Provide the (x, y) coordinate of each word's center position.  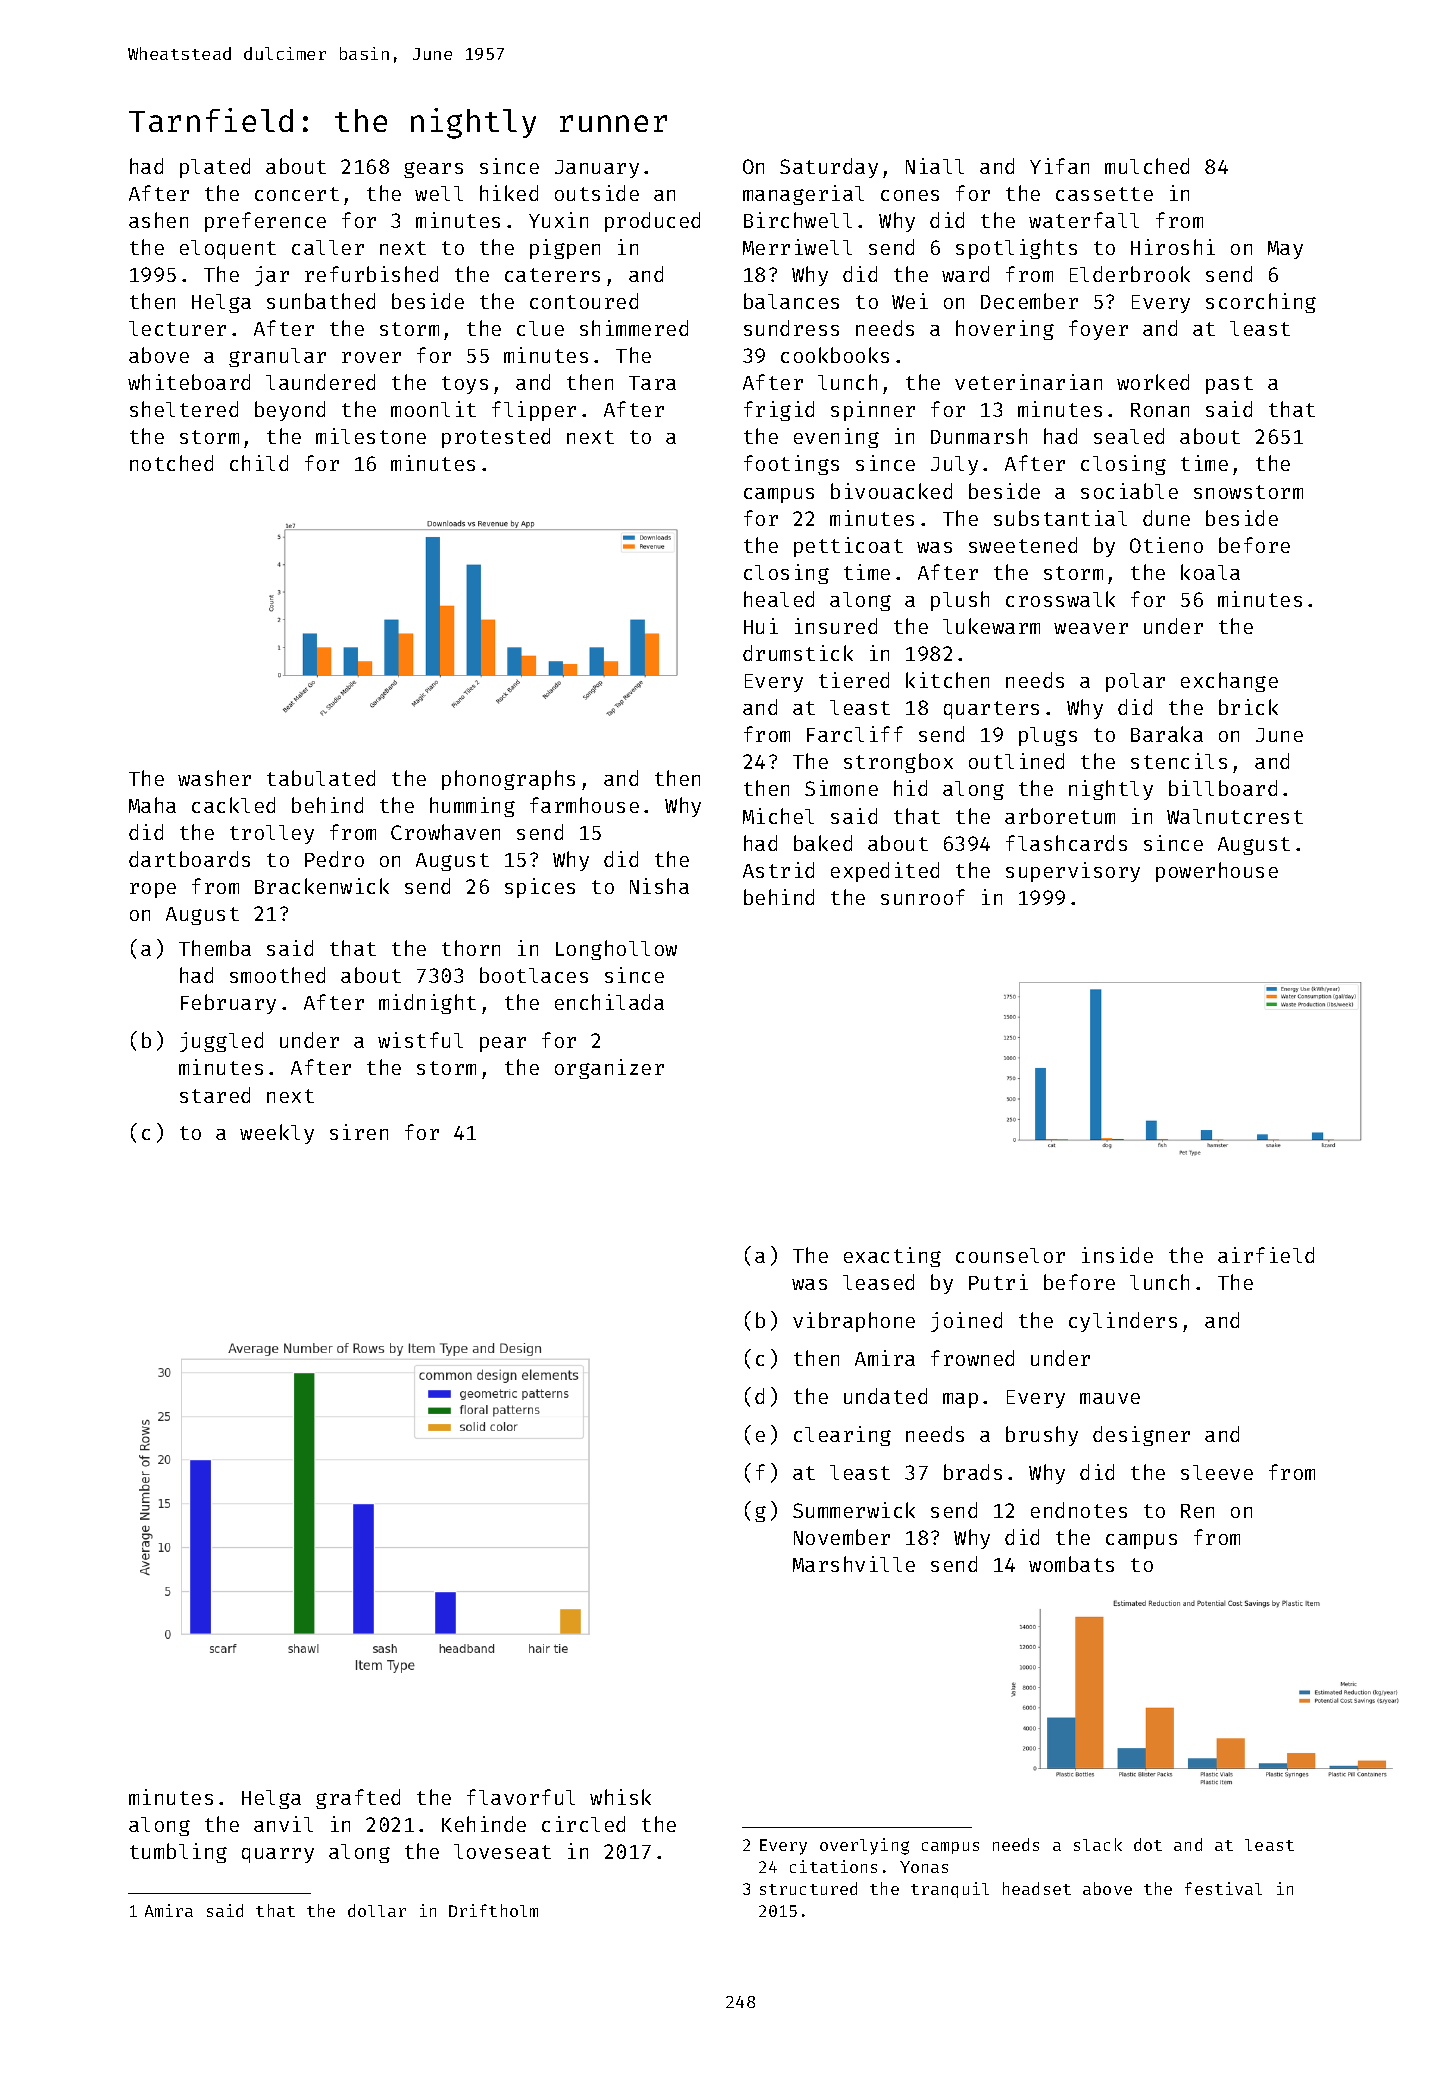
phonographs (508, 780)
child (259, 463)
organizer (609, 1069)
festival (1223, 1888)
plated (215, 168)
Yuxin (558, 220)
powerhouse (1217, 872)
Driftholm (493, 1910)
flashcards (1066, 843)
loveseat (502, 1851)
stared (215, 1095)
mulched (1147, 166)
